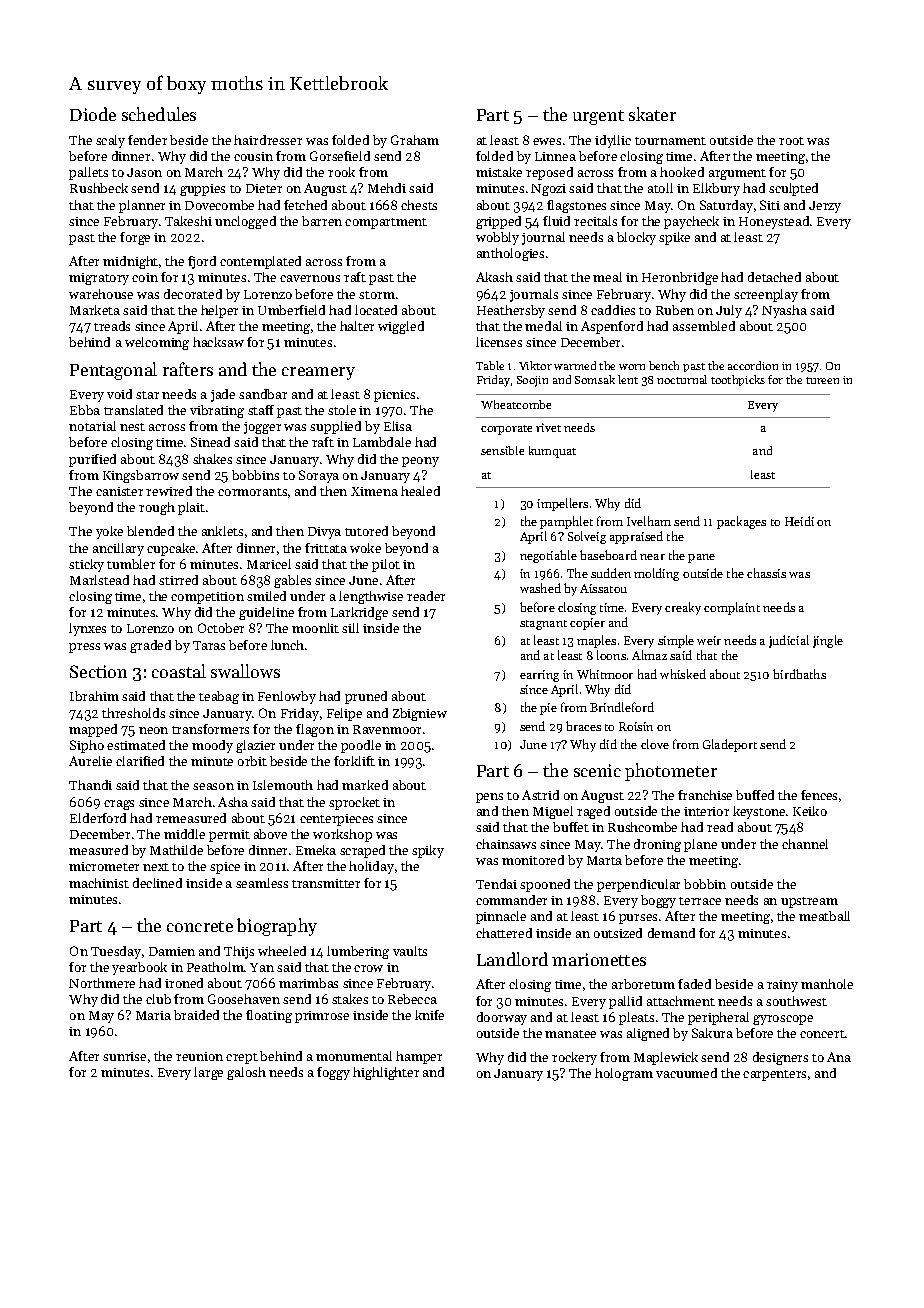  What do you see at coordinates (671, 772) in the screenshot?
I see `photometer` at bounding box center [671, 772].
